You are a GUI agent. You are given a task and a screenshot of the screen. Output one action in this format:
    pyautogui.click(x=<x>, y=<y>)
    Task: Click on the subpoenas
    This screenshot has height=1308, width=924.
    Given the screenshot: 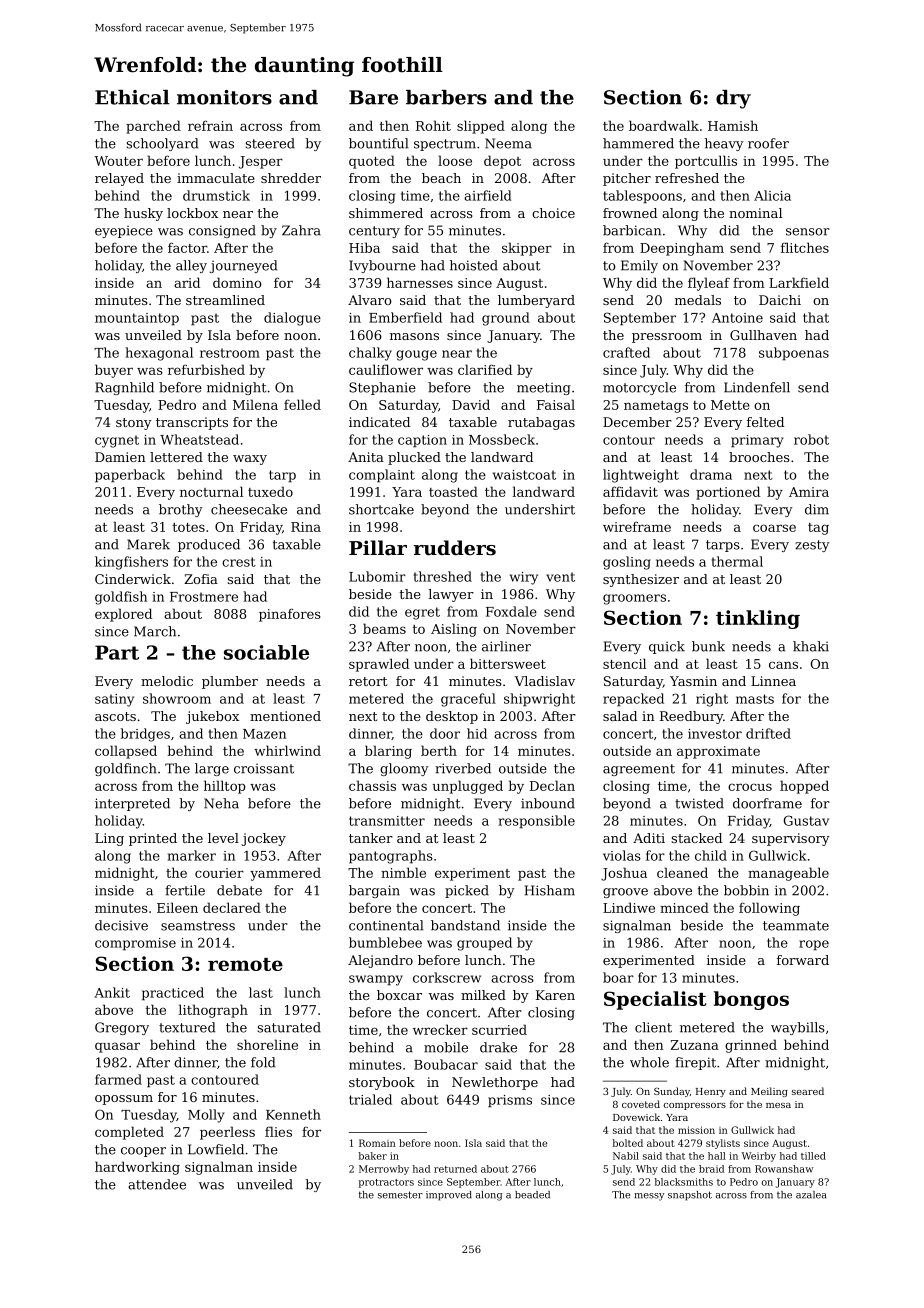 What is the action you would take?
    pyautogui.click(x=794, y=354)
